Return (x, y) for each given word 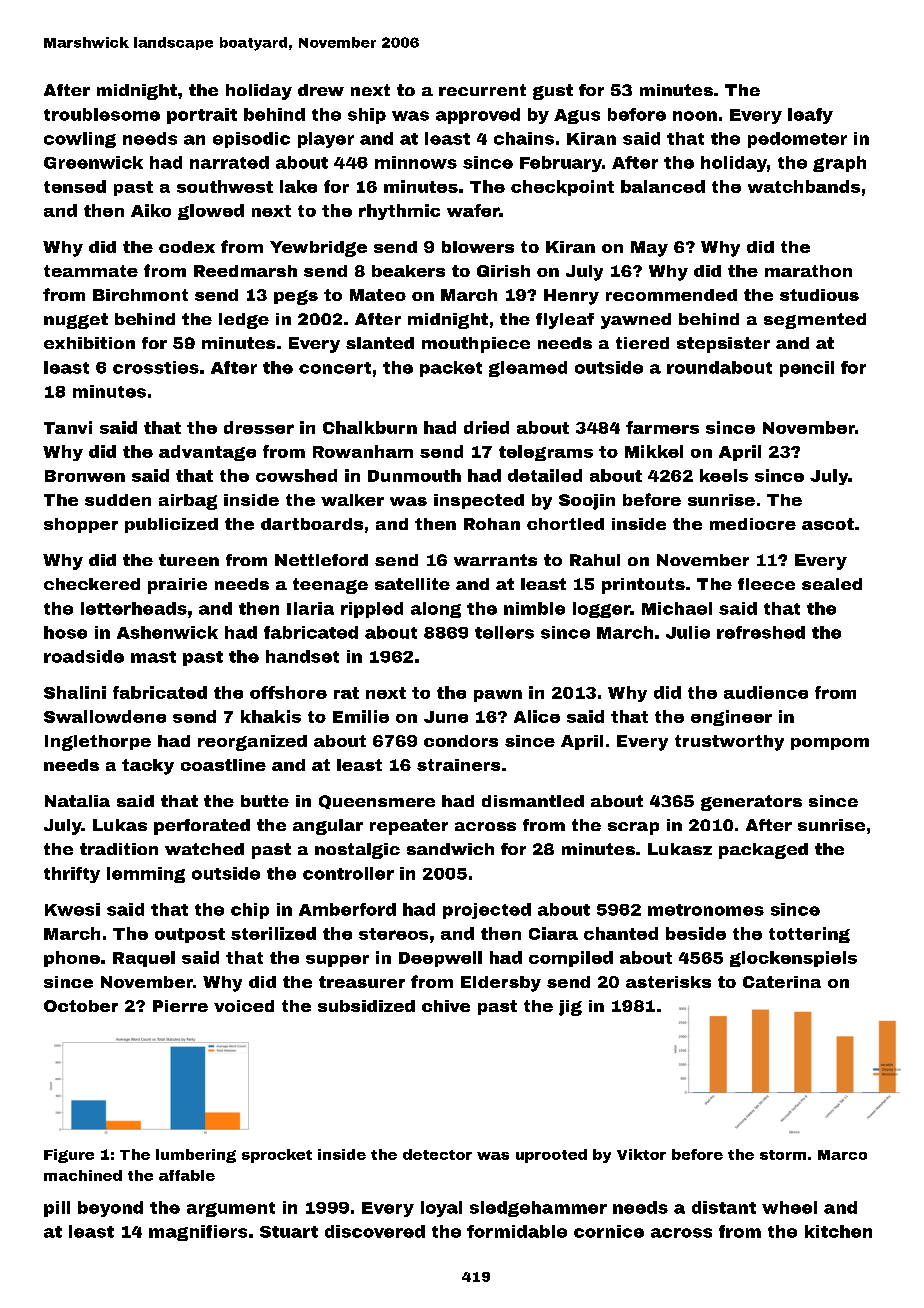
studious (819, 295)
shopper (81, 525)
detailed (545, 475)
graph (839, 164)
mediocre (753, 524)
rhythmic (399, 212)
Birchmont (140, 295)
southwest (225, 186)
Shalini (75, 692)
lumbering (196, 1156)
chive (446, 1006)
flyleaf (565, 321)
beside (696, 933)
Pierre (180, 1006)
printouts (643, 586)
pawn (498, 696)
